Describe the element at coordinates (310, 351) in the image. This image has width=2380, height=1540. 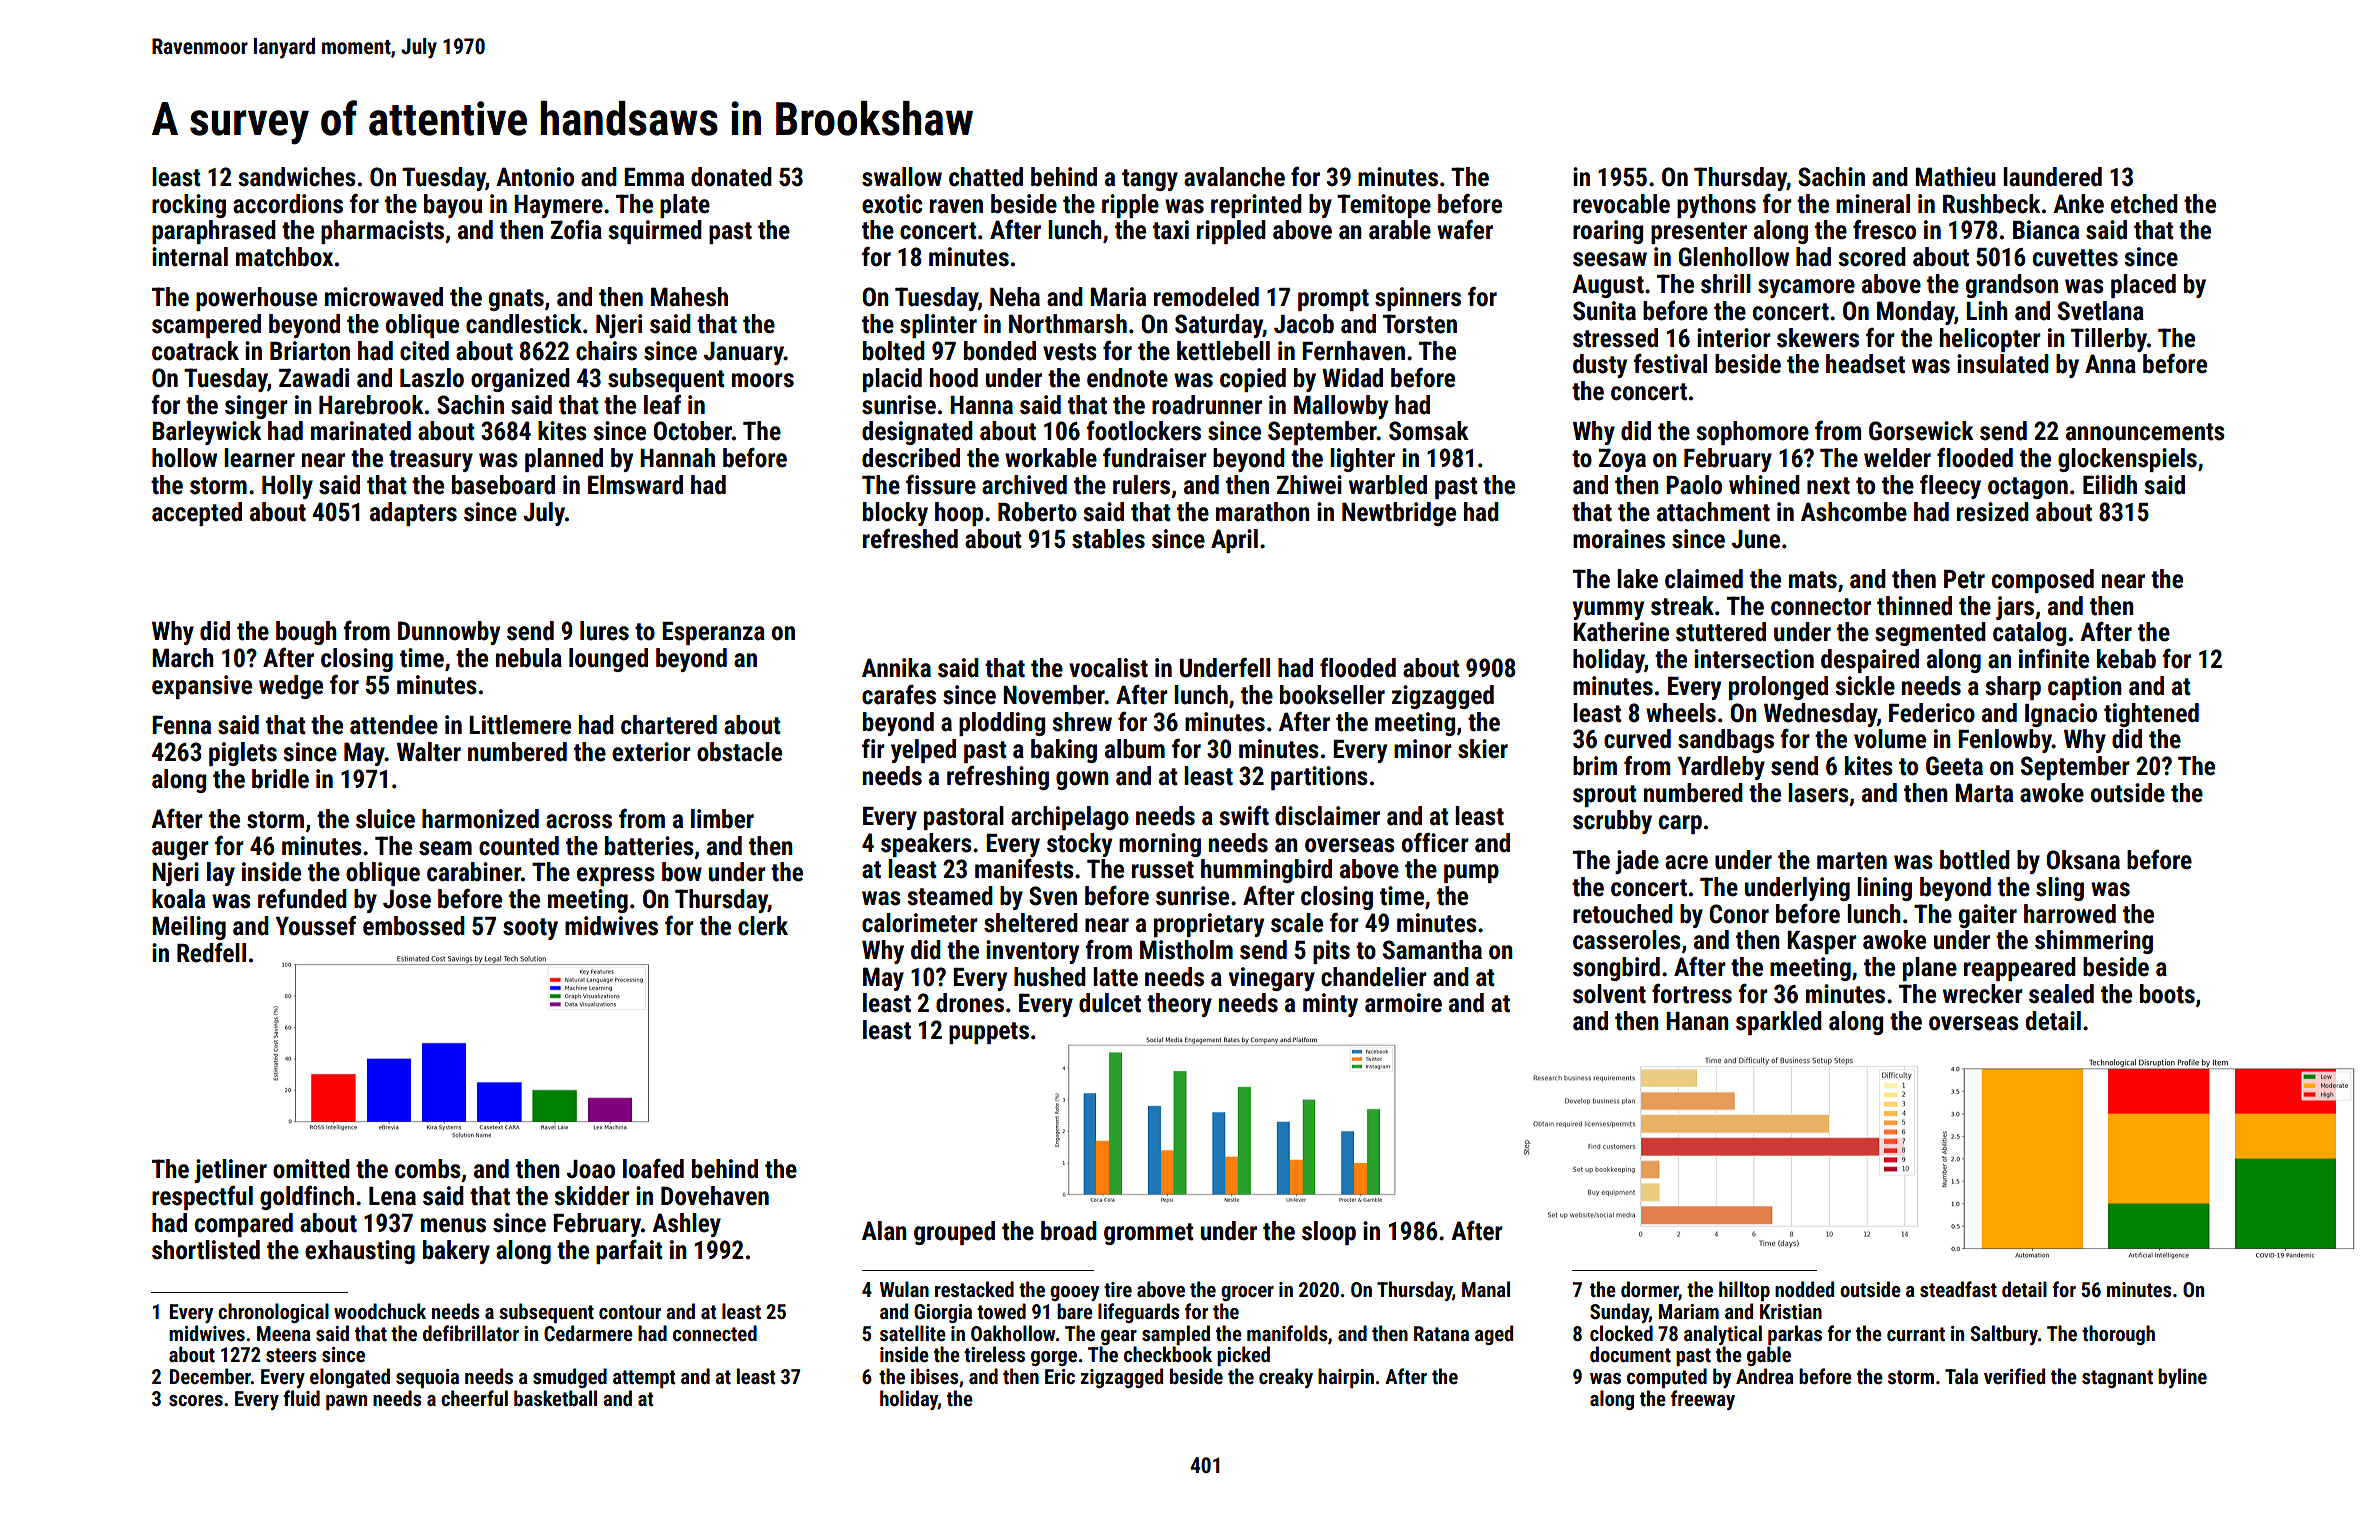
I see `Briarton` at that location.
